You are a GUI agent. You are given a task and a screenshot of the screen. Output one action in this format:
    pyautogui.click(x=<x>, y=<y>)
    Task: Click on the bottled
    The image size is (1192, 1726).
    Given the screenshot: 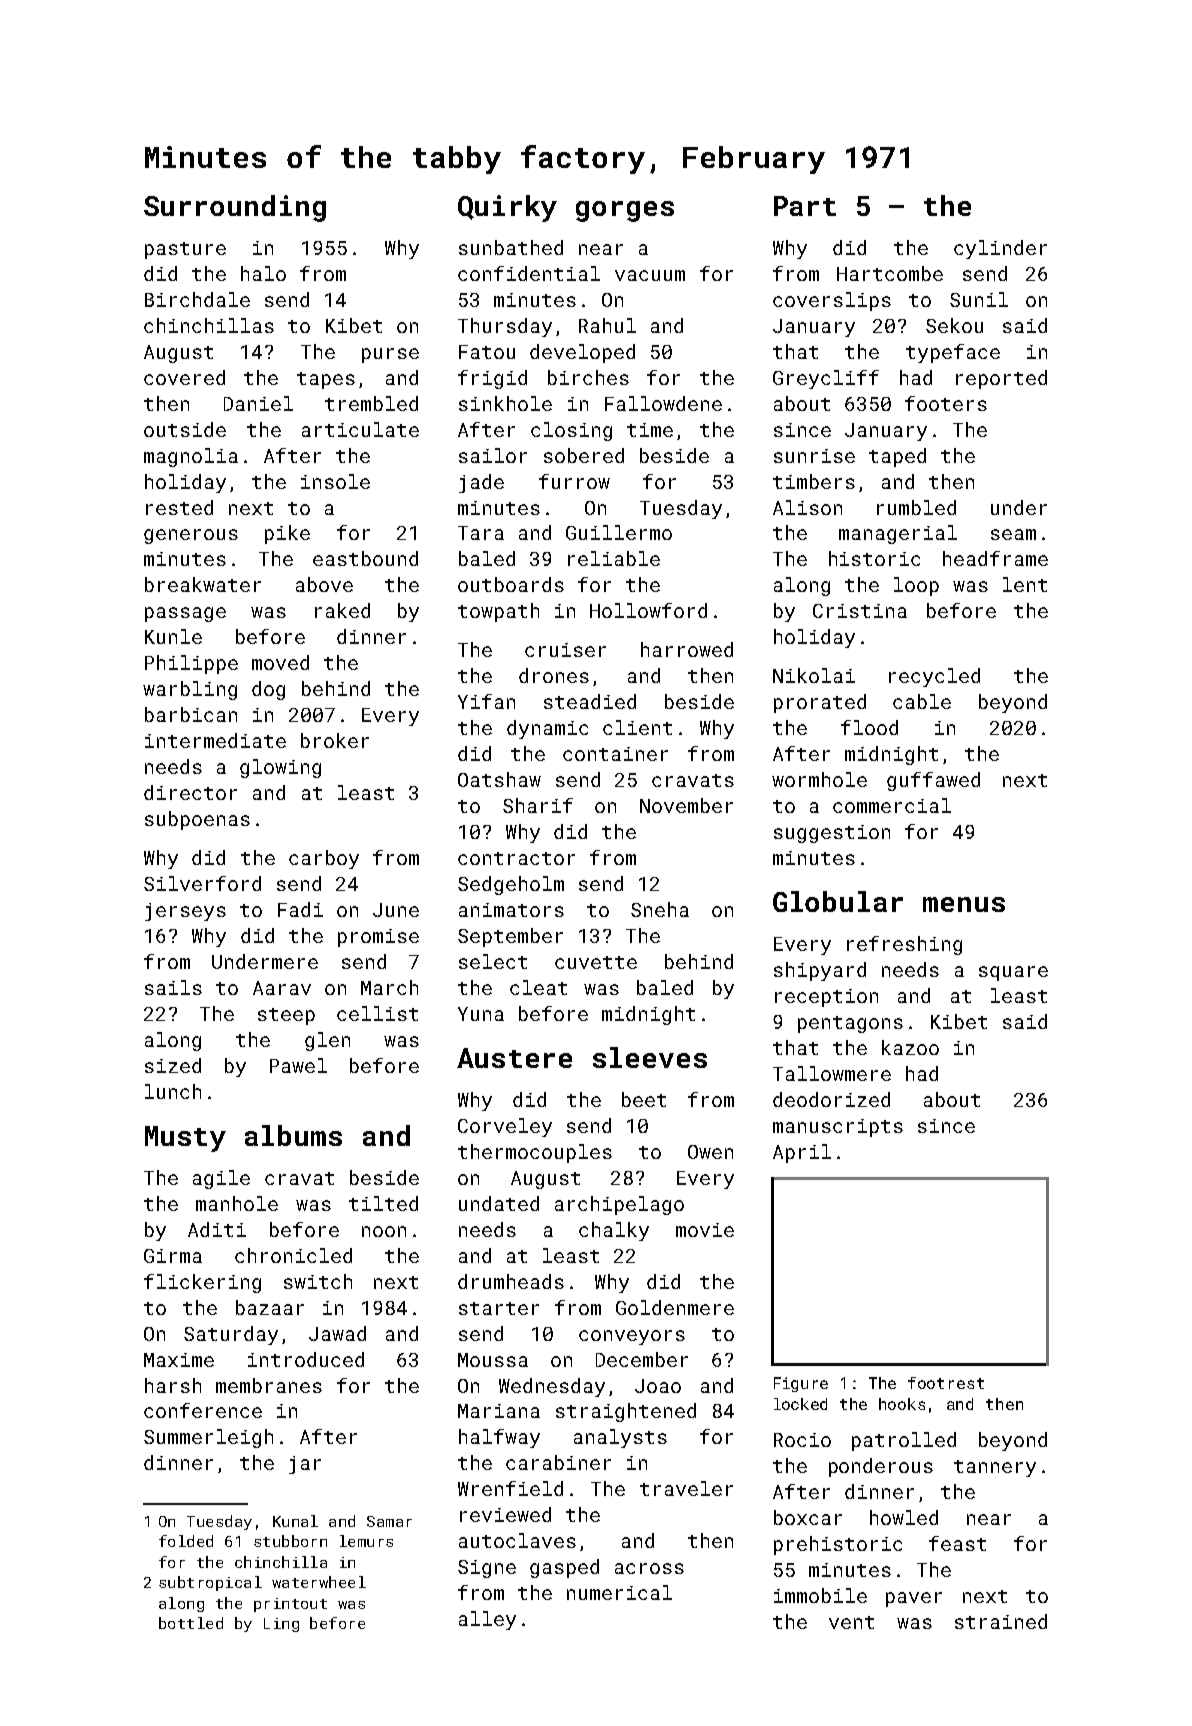 What is the action you would take?
    pyautogui.click(x=191, y=1623)
